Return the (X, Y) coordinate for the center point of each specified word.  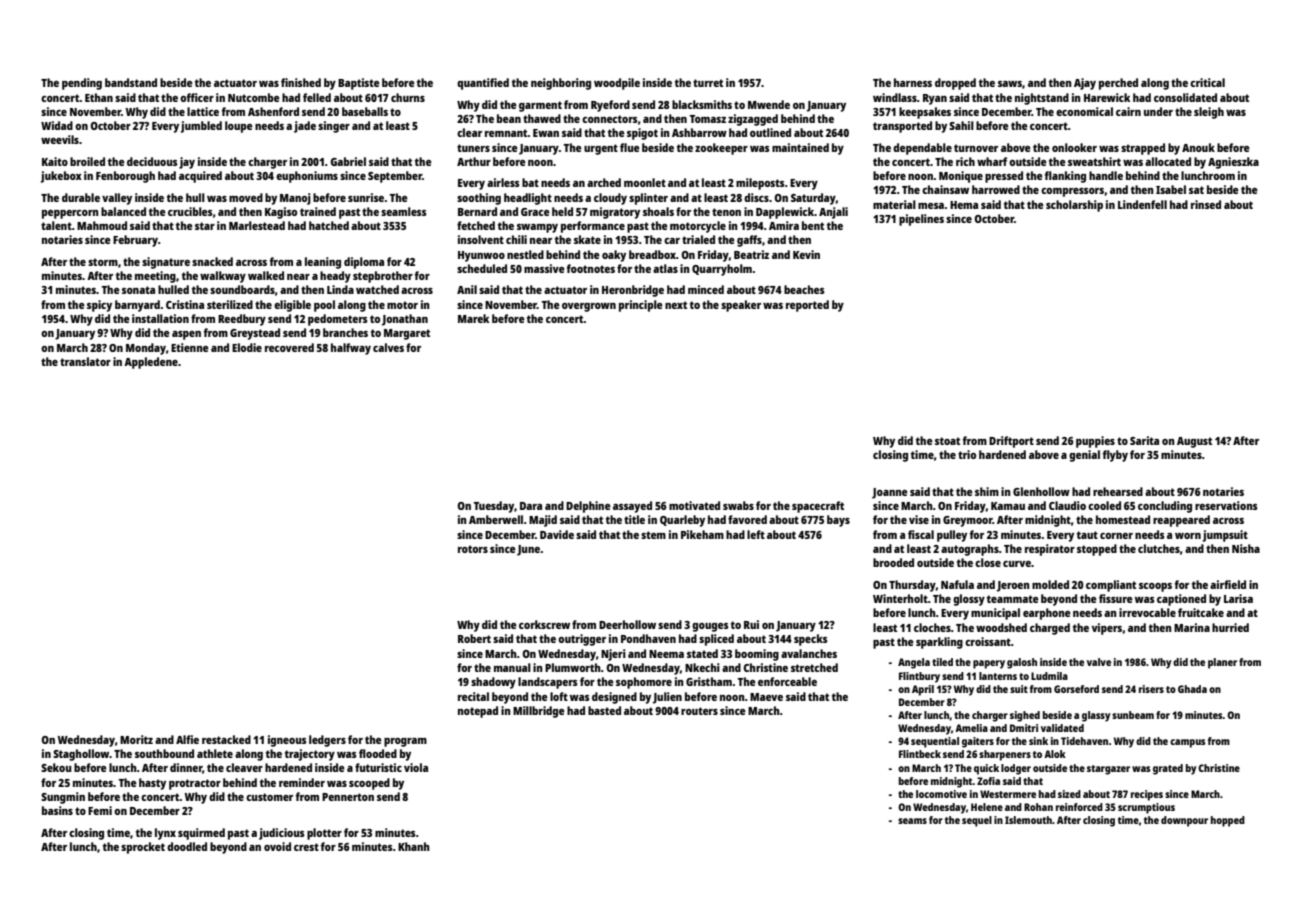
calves (388, 347)
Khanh (414, 846)
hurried (1230, 627)
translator (85, 361)
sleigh (1209, 113)
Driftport (1011, 442)
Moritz (136, 739)
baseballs (365, 111)
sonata (138, 290)
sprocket (143, 848)
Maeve (766, 697)
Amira (784, 225)
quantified (483, 84)
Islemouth (1028, 820)
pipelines (921, 220)
